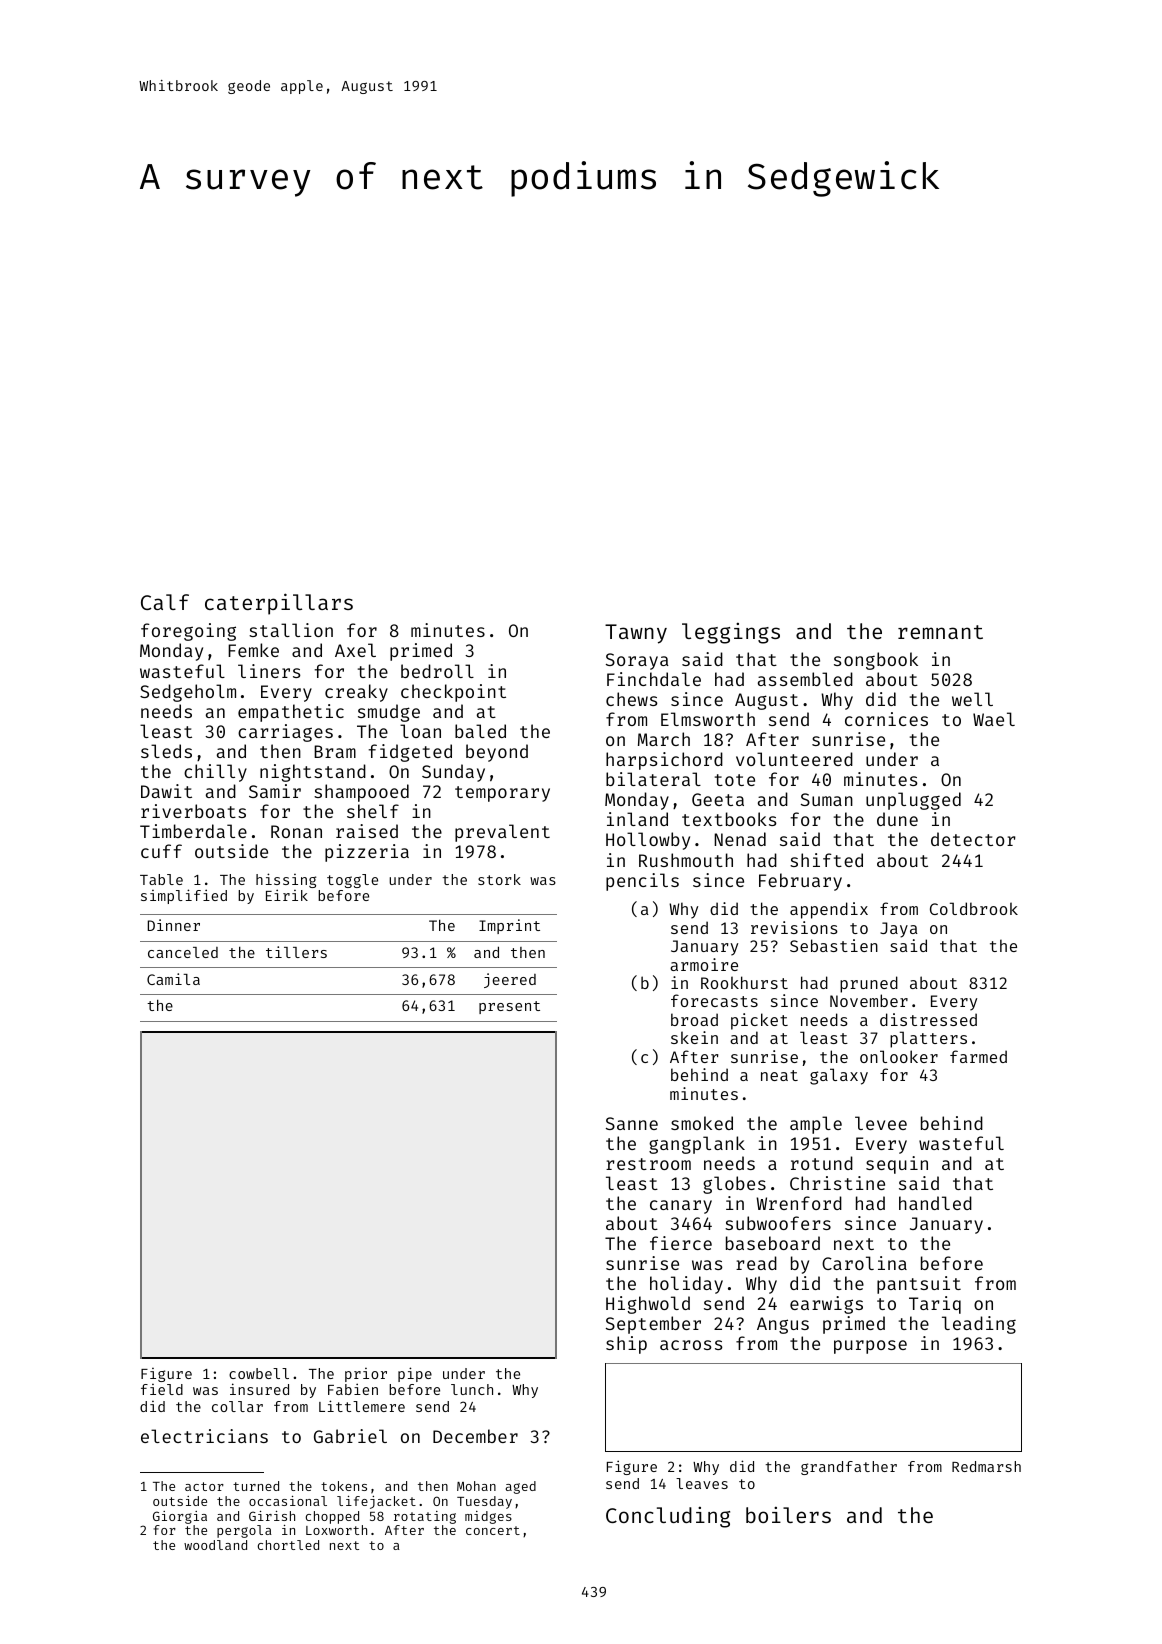 Image resolution: width=1162 pixels, height=1644 pixels. What do you see at coordinates (288, 1545) in the page?
I see `chortled` at bounding box center [288, 1545].
